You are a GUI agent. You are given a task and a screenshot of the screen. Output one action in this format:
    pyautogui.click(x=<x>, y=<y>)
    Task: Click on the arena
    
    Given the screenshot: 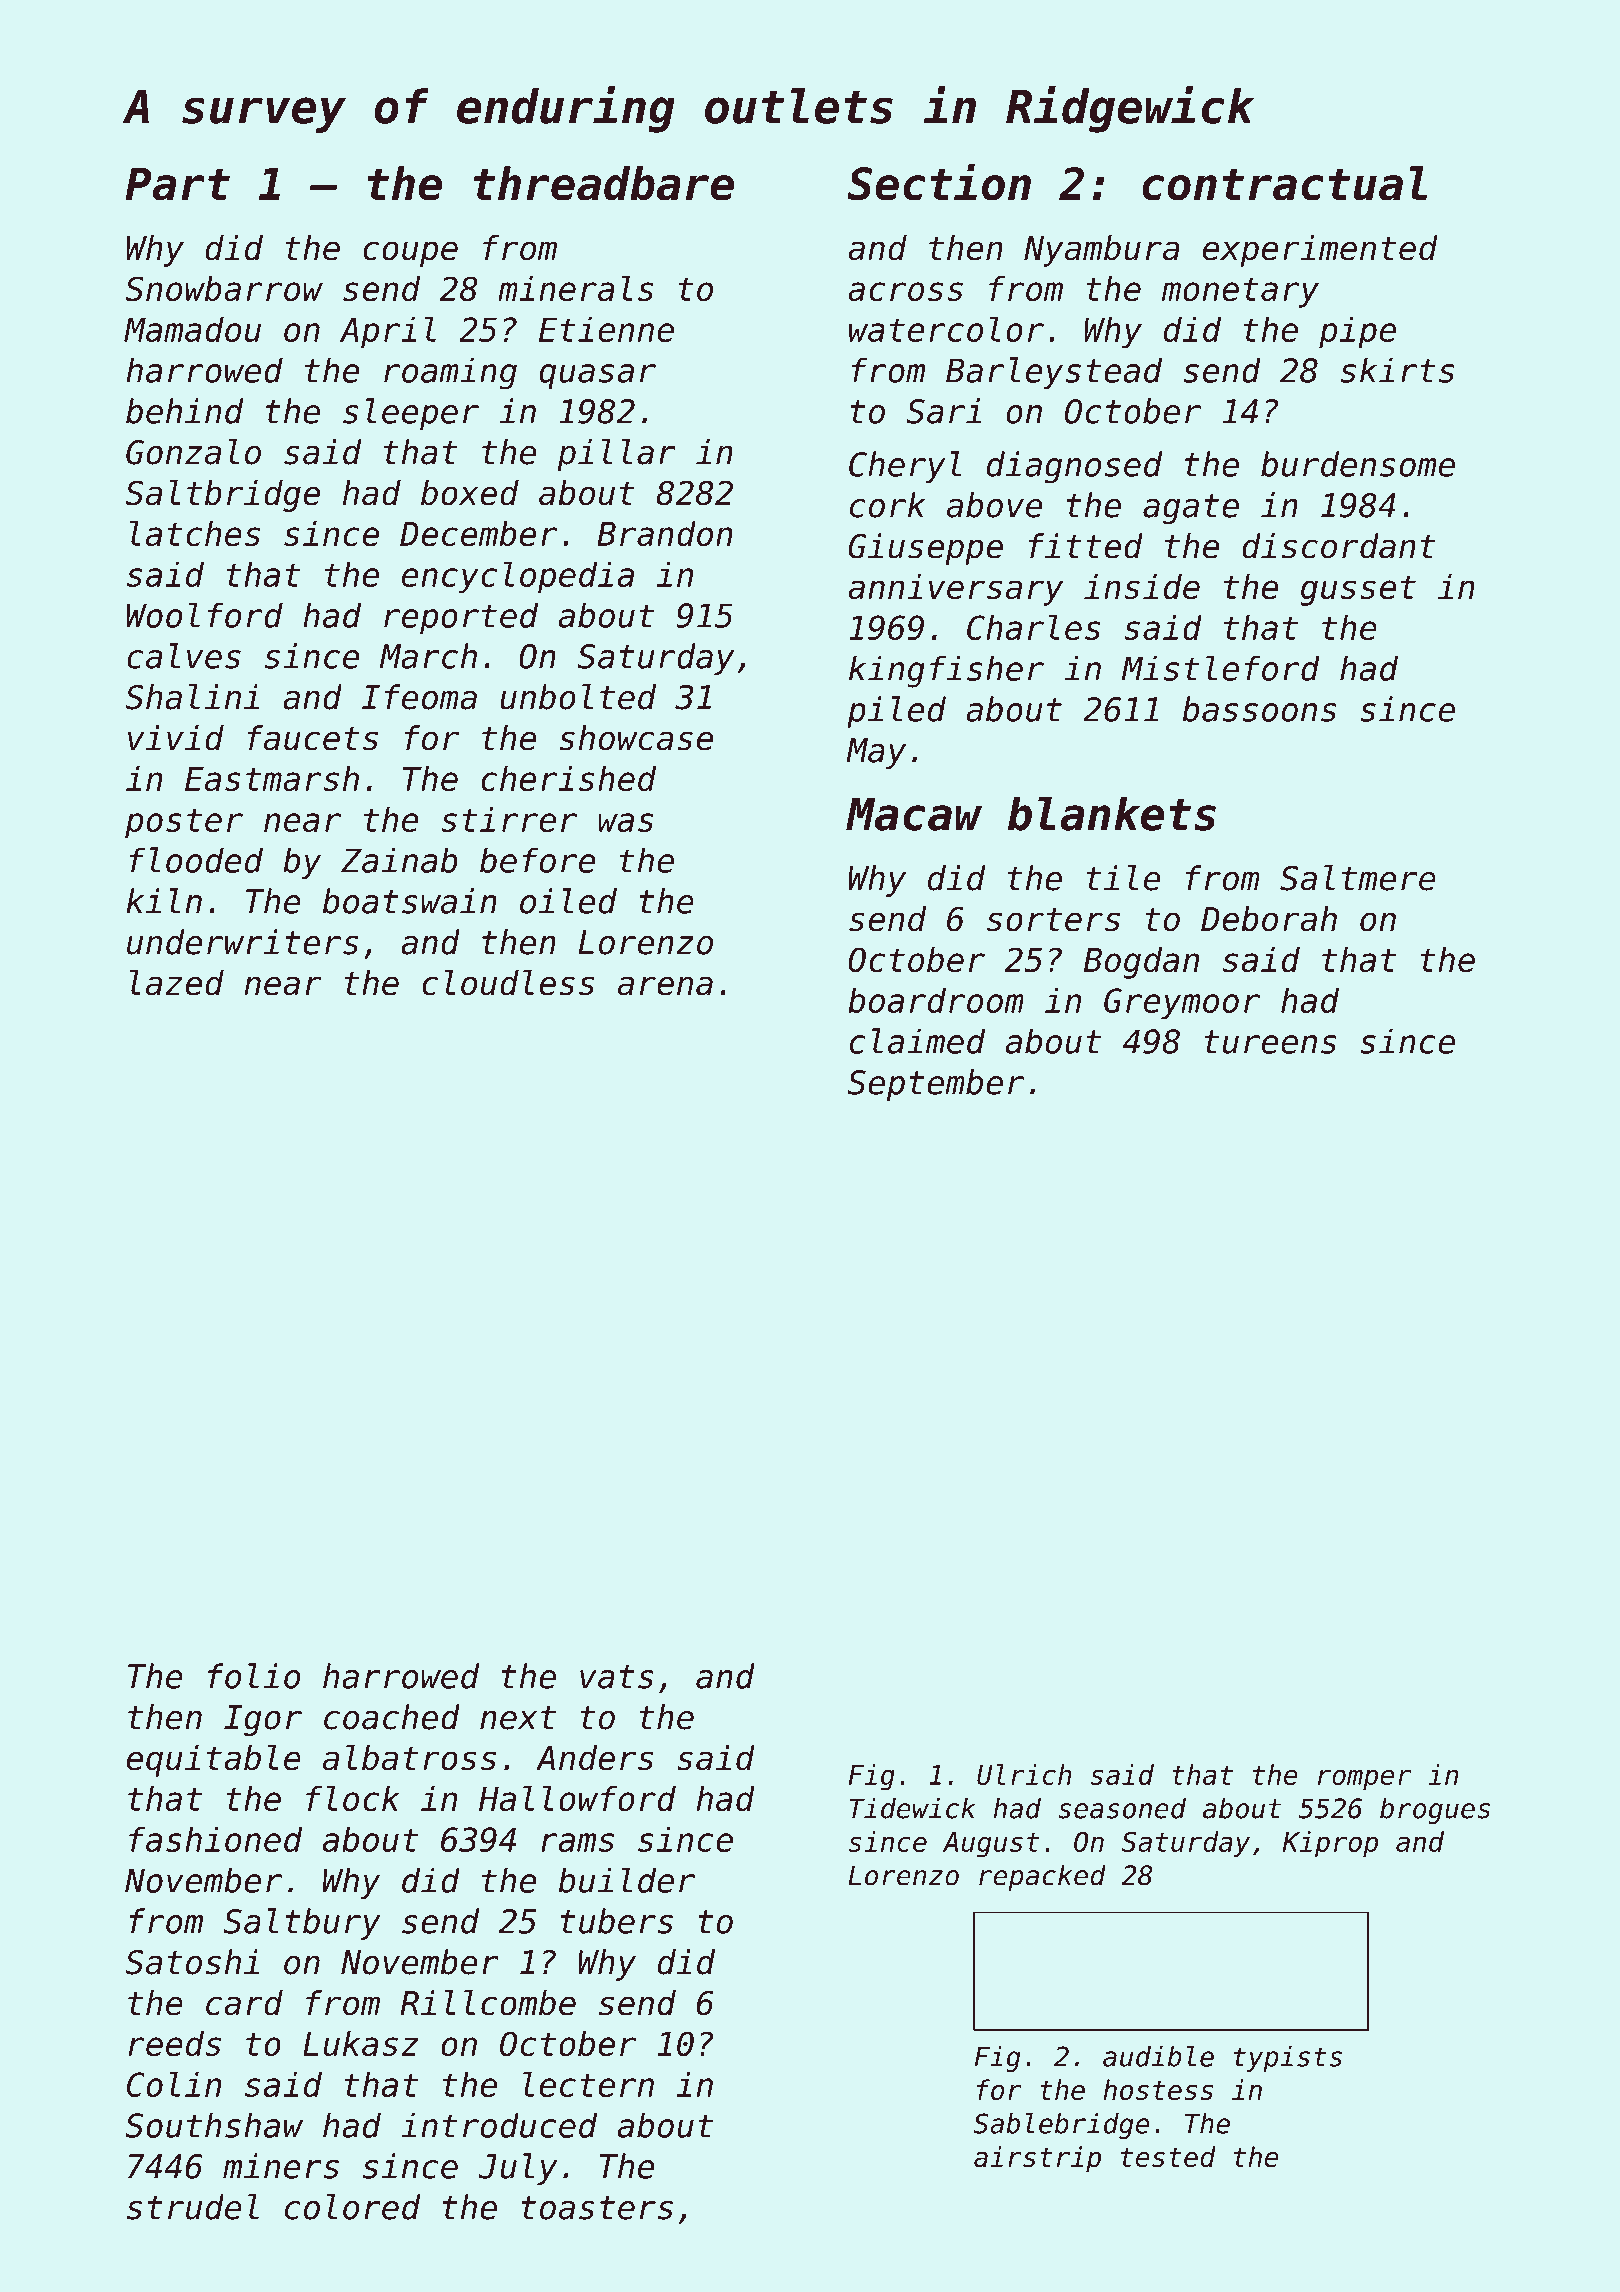 What is the action you would take?
    pyautogui.click(x=665, y=986)
